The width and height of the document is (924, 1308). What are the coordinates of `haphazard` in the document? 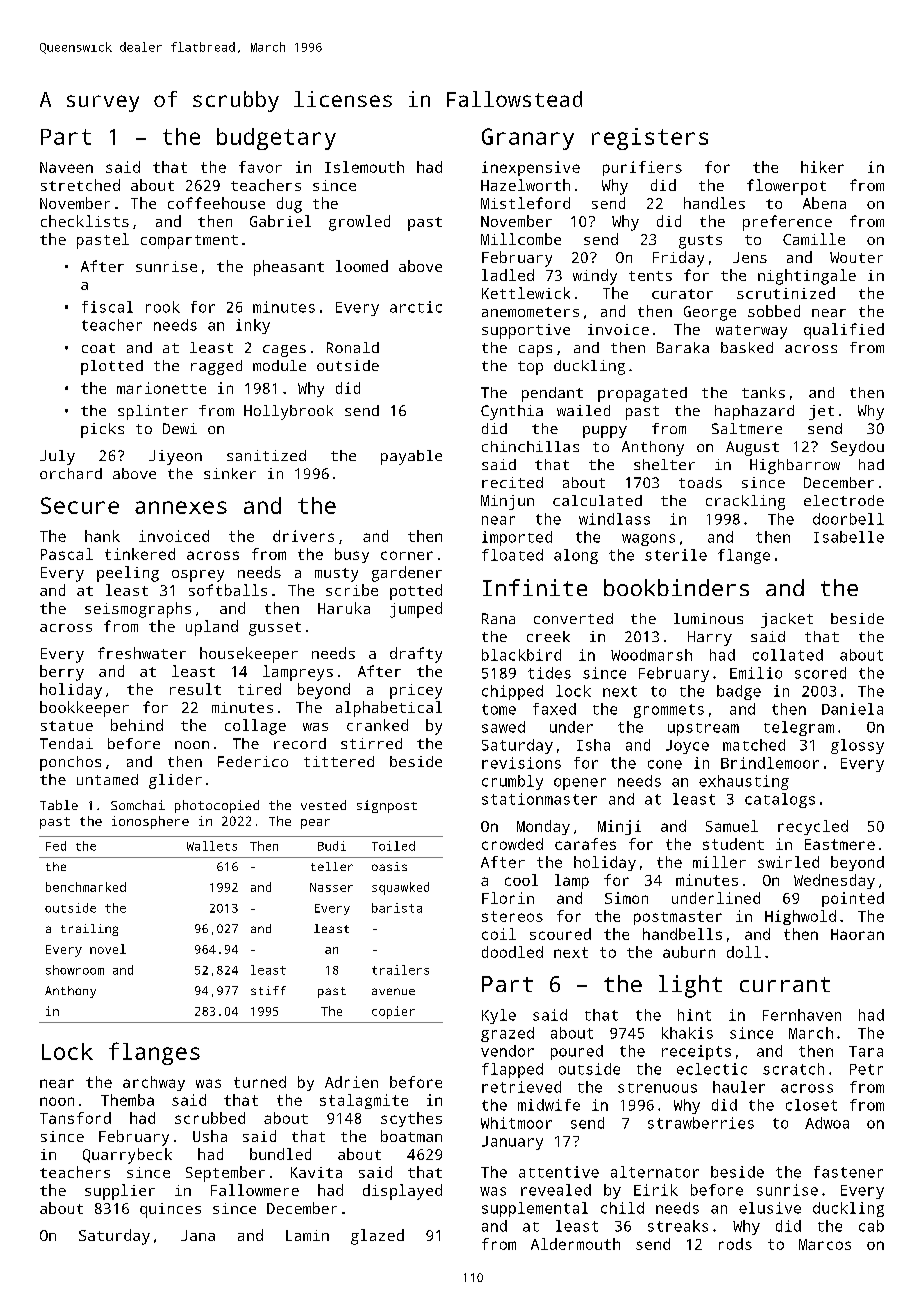 It's located at (754, 412).
